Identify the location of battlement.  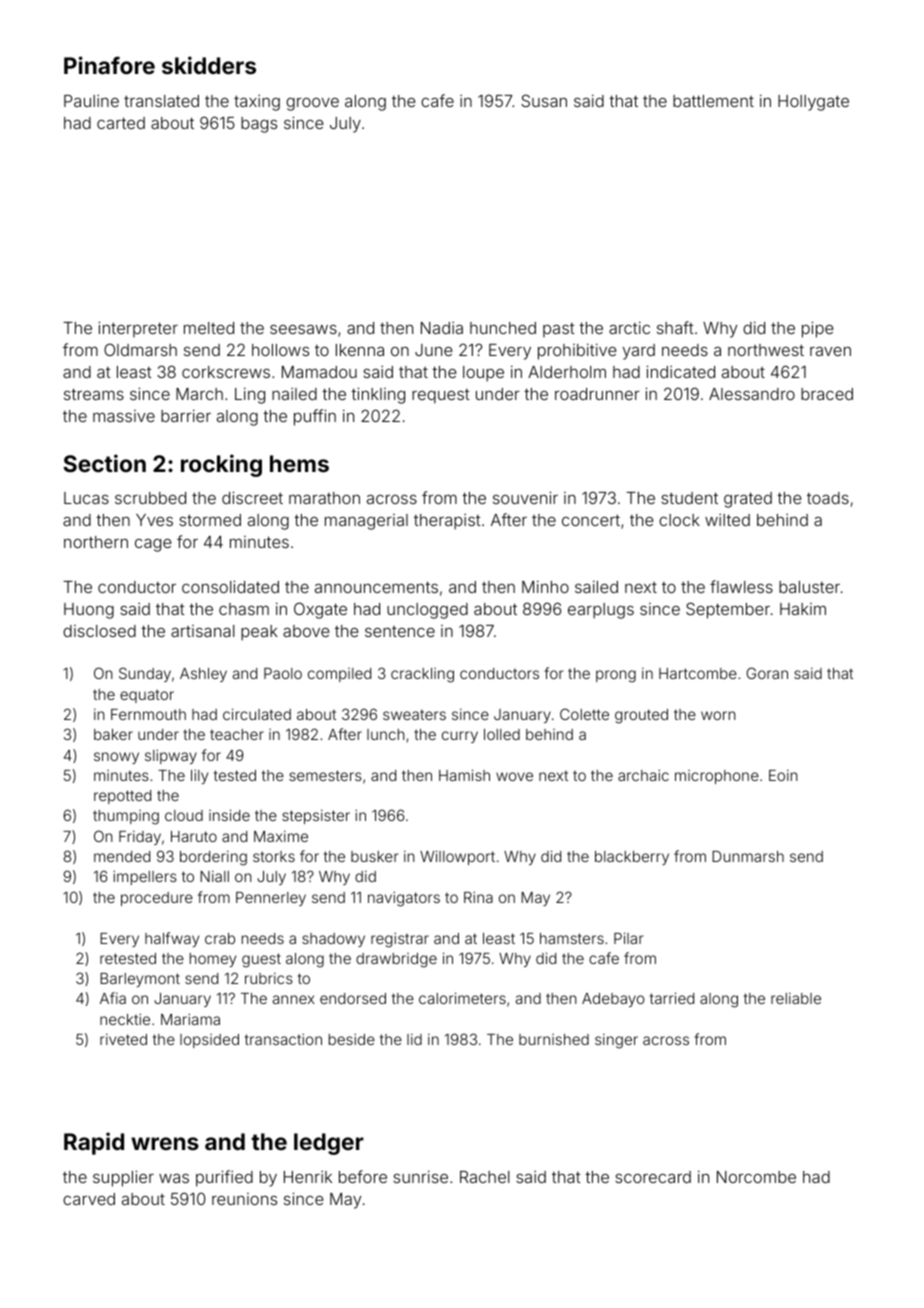
(713, 101).
